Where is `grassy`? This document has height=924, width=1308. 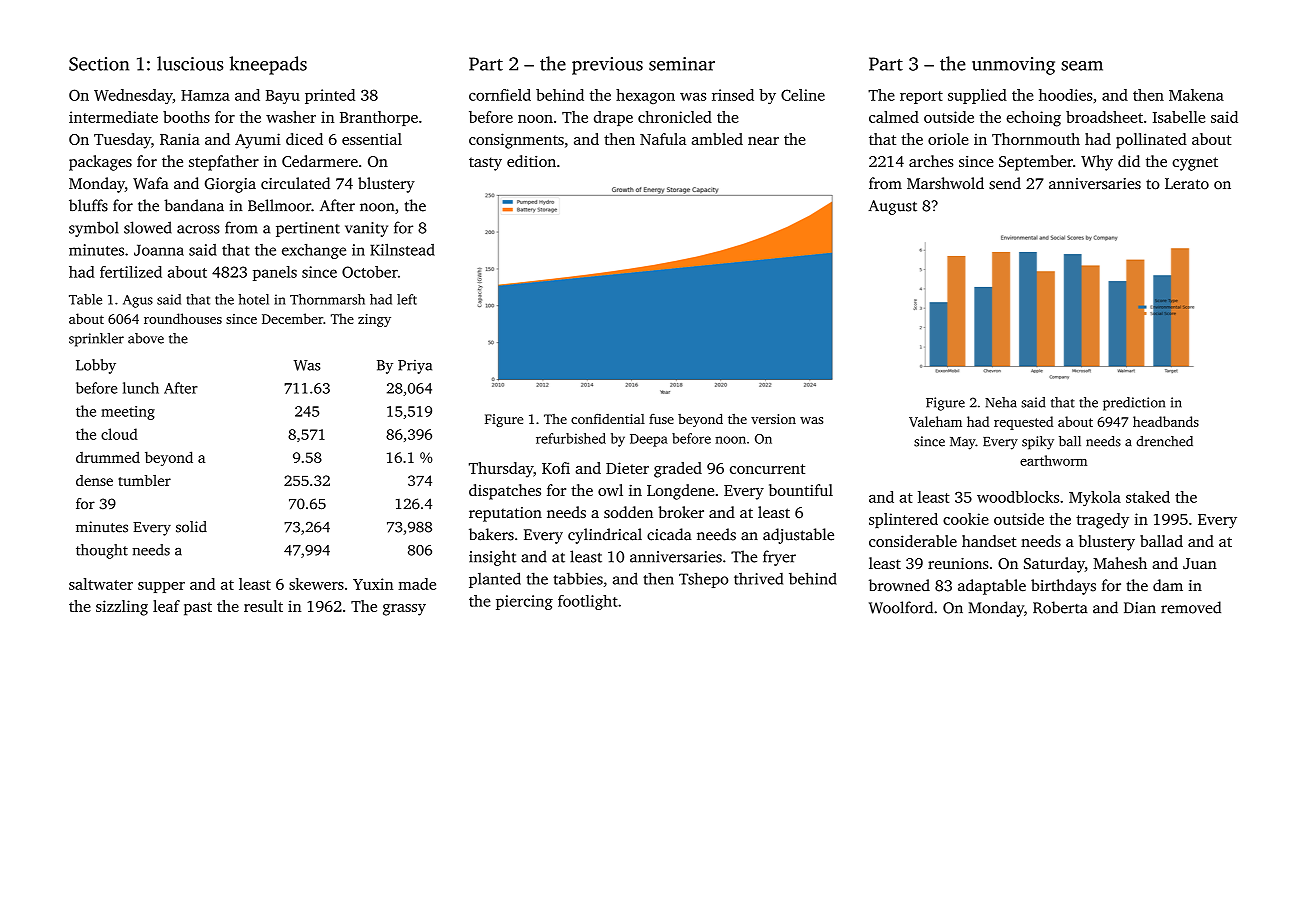
grassy is located at coordinates (404, 610).
